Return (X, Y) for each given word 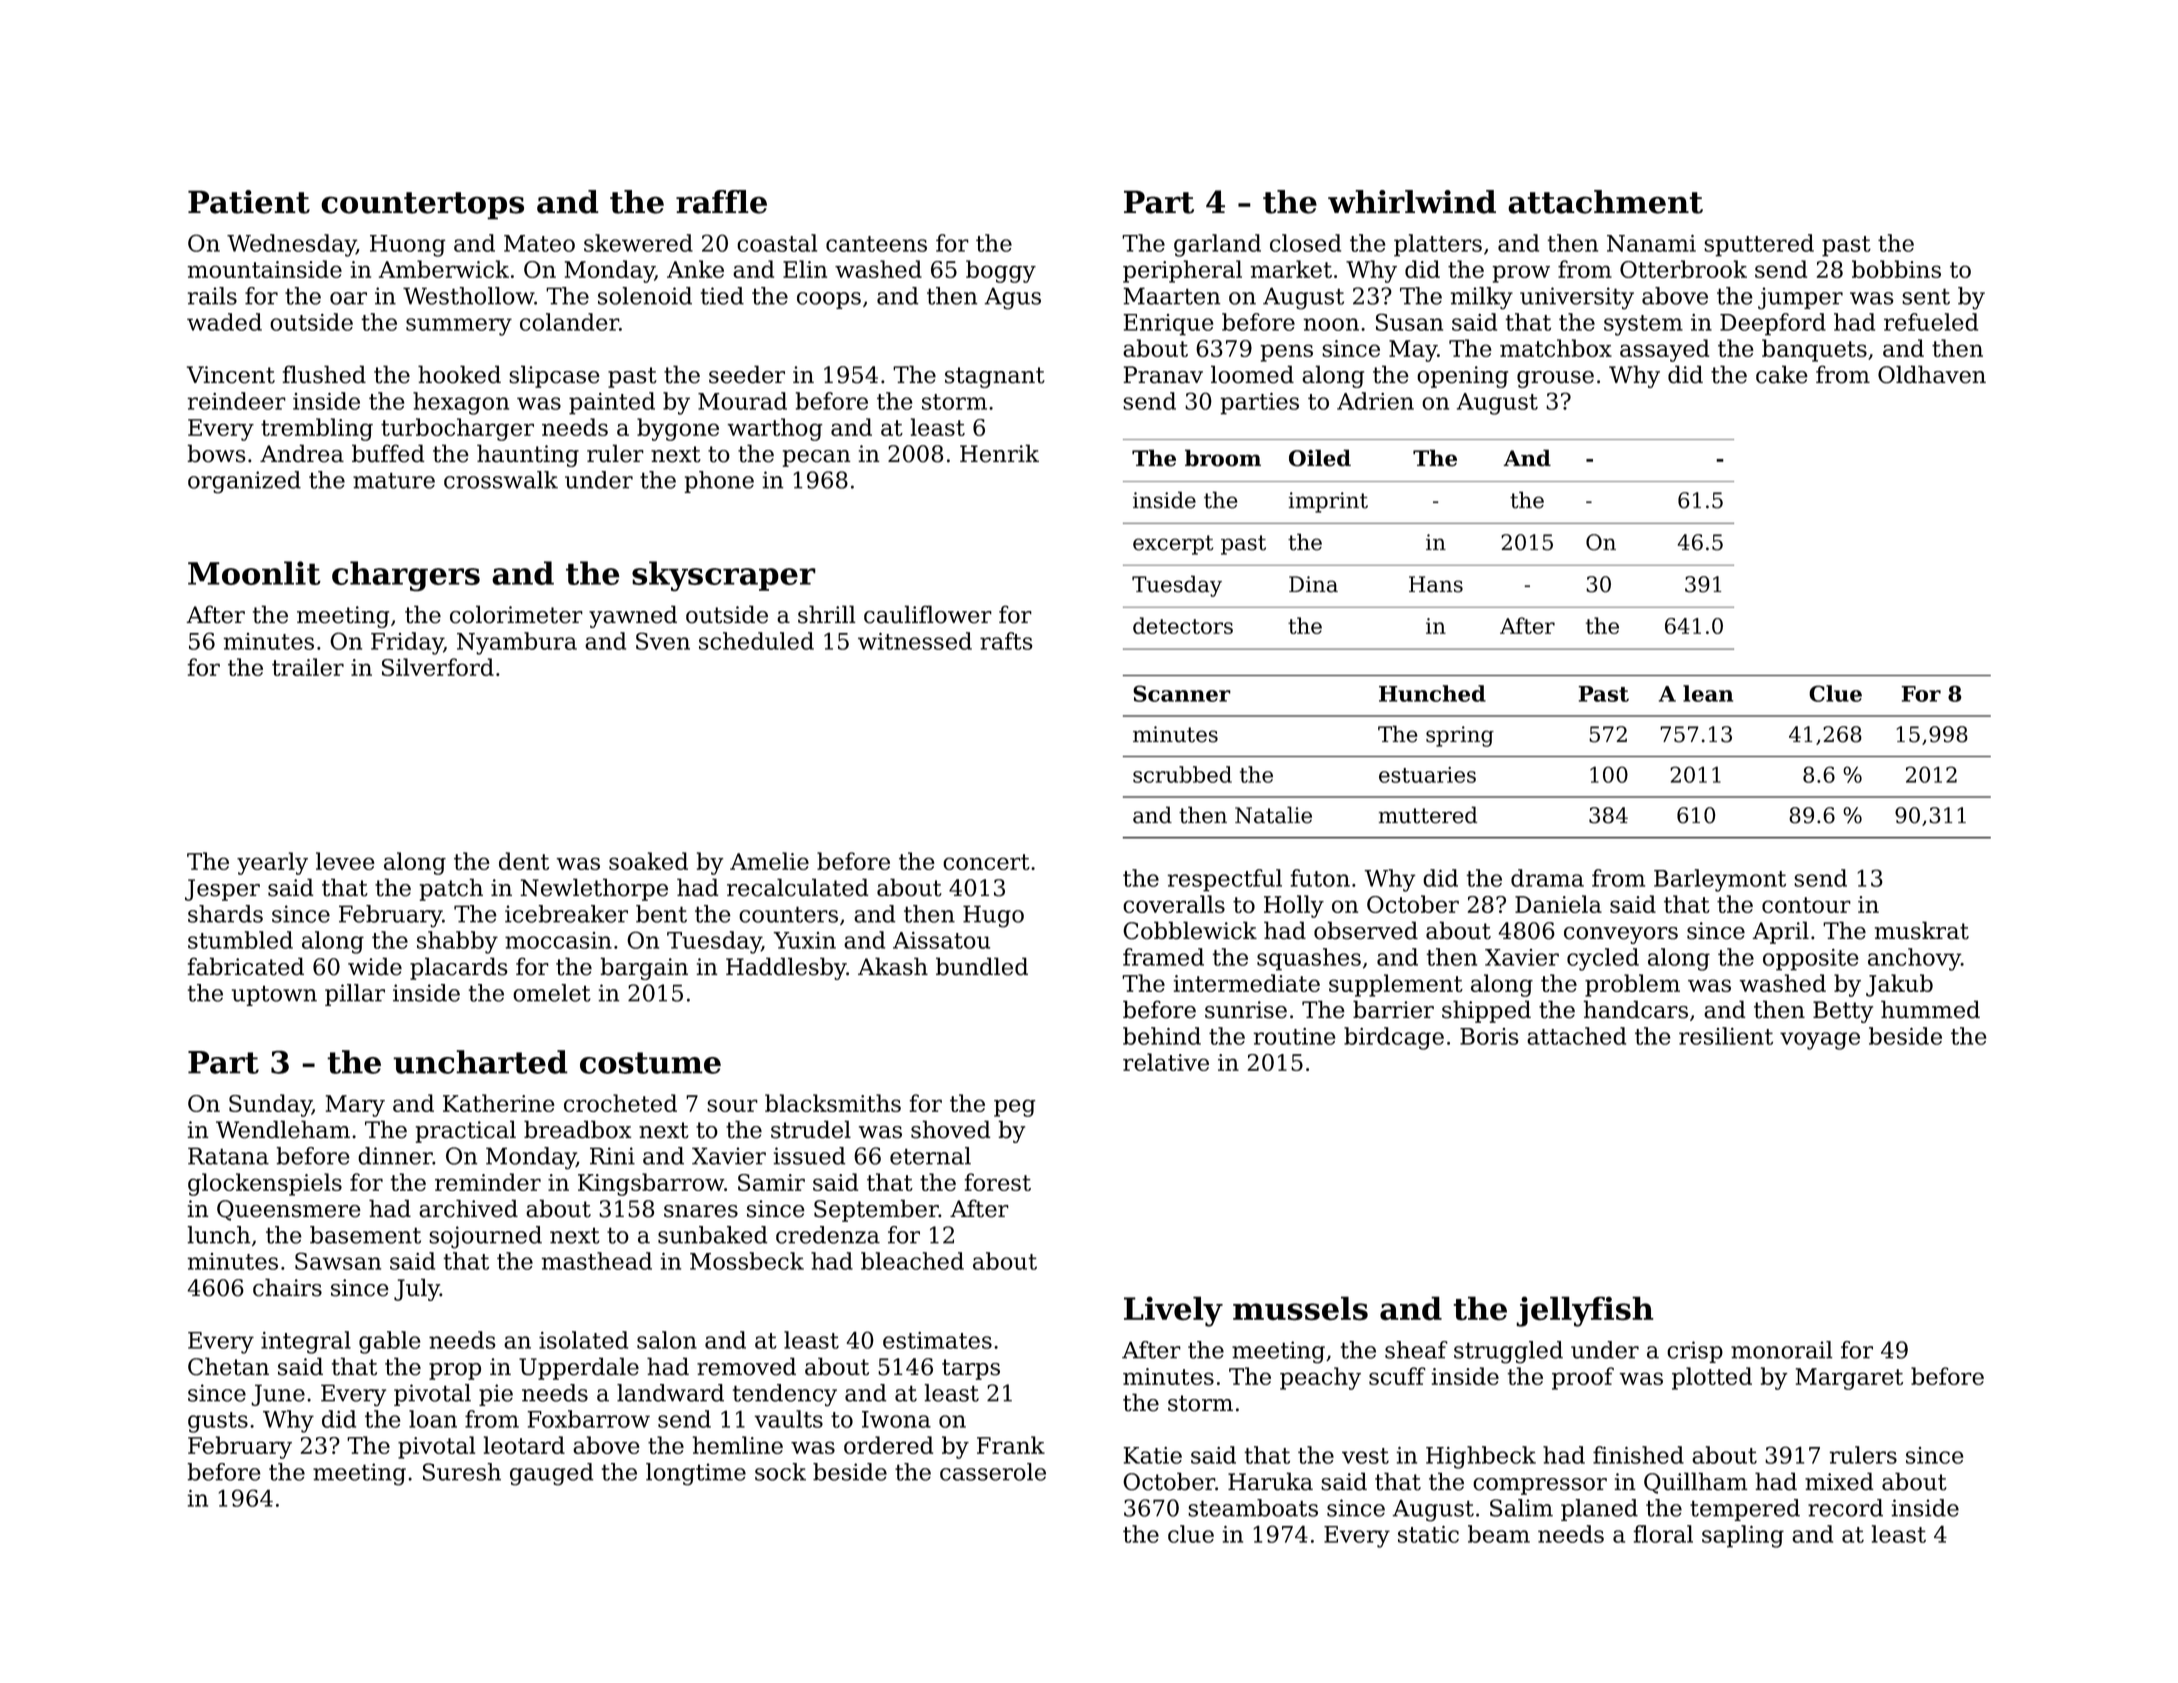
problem (1632, 985)
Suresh (462, 1472)
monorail (1782, 1350)
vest (1365, 1456)
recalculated (798, 887)
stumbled (240, 940)
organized (244, 482)
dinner (395, 1156)
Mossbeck (747, 1261)
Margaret (1849, 1379)
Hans (1436, 584)
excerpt (1173, 545)
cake (1782, 374)
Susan (1409, 322)
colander (569, 322)
